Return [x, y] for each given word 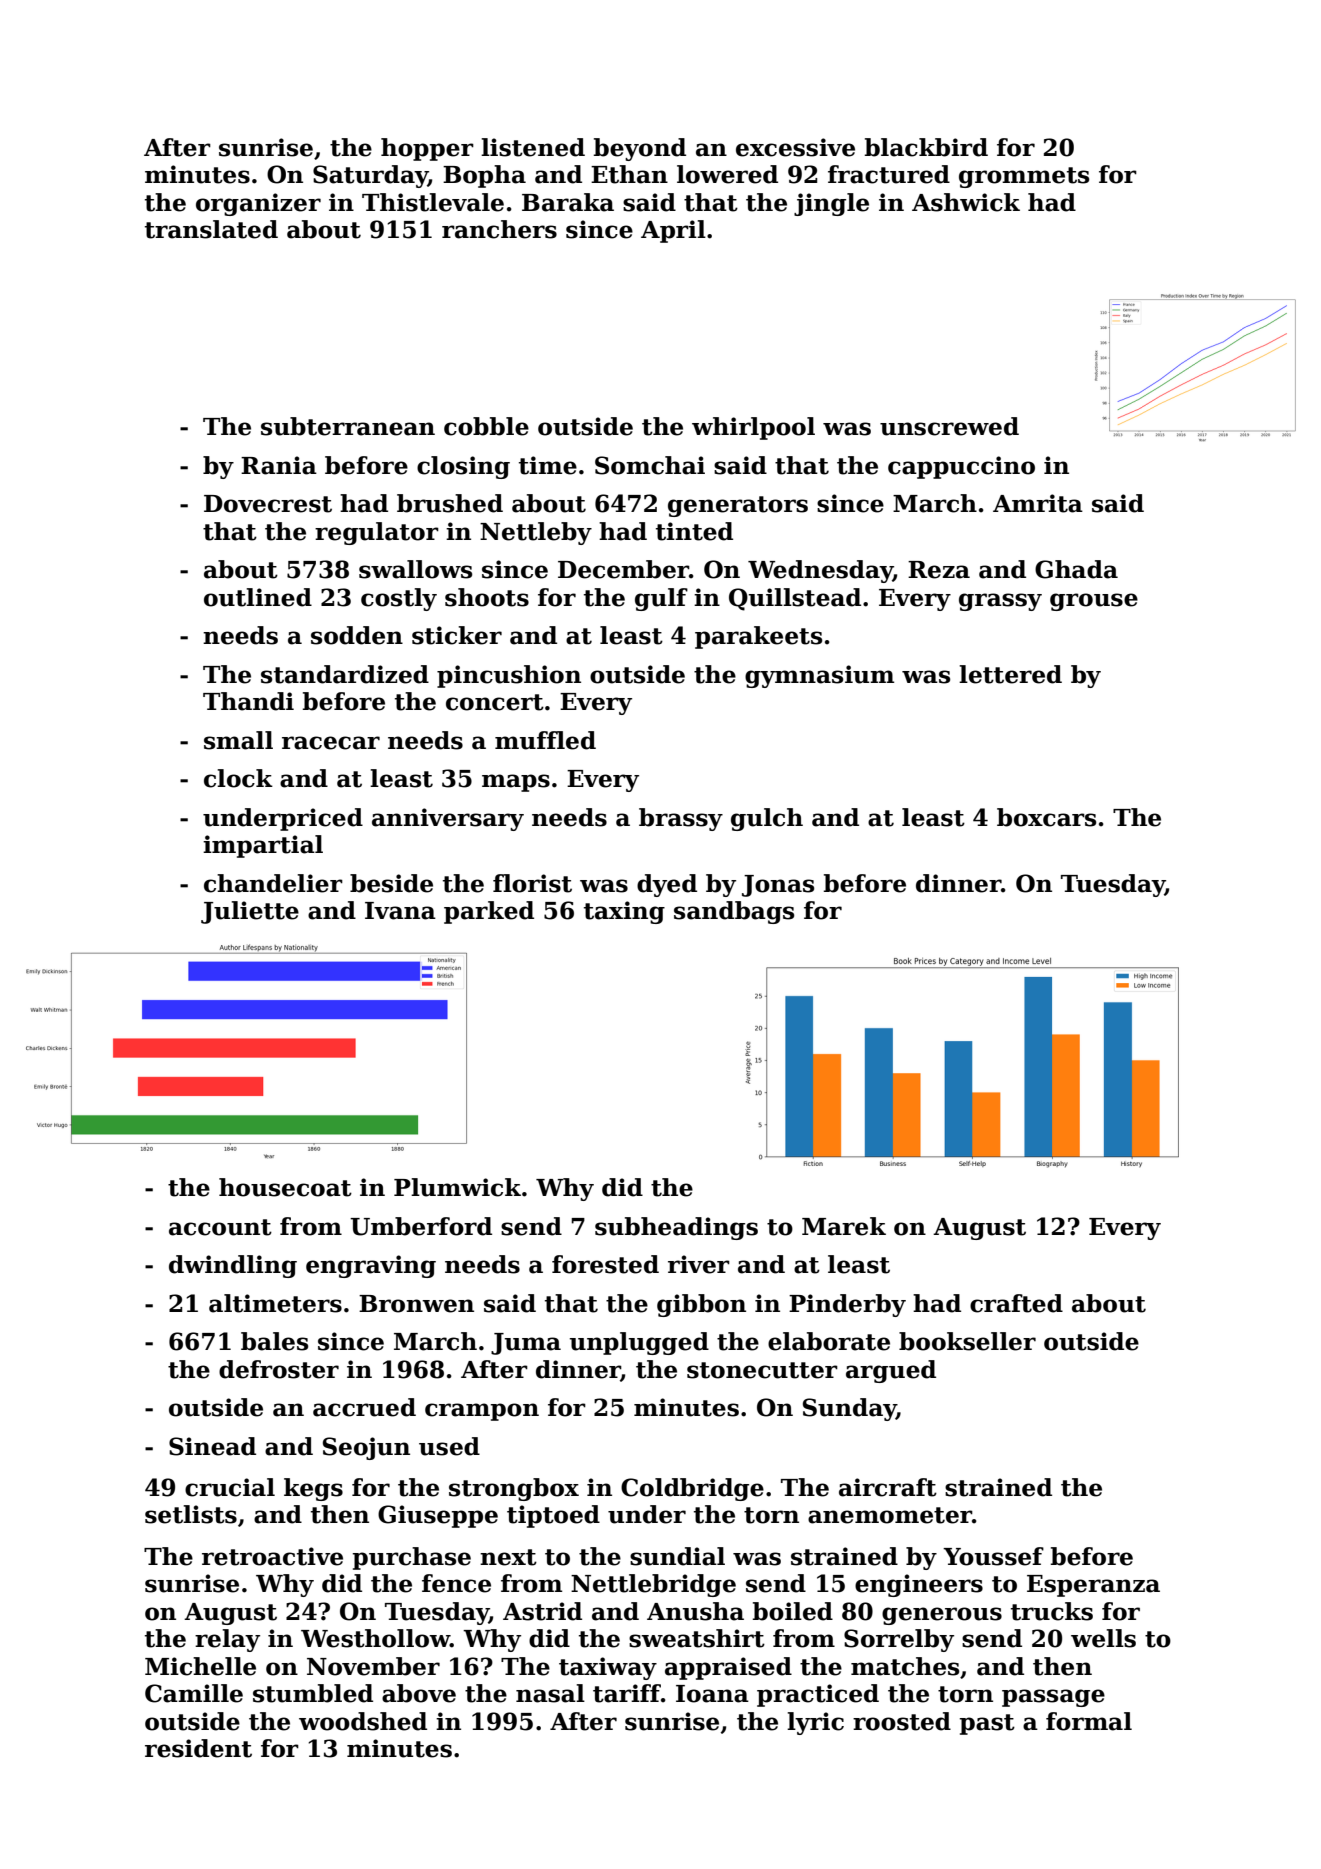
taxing [624, 912]
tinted [694, 531]
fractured [889, 174]
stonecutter [762, 1370]
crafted [1016, 1303]
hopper [427, 149]
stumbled [313, 1693]
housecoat [285, 1187]
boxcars [1046, 817]
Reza [939, 570]
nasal [550, 1693]
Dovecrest [268, 504]
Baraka [568, 202]
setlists [191, 1514]
